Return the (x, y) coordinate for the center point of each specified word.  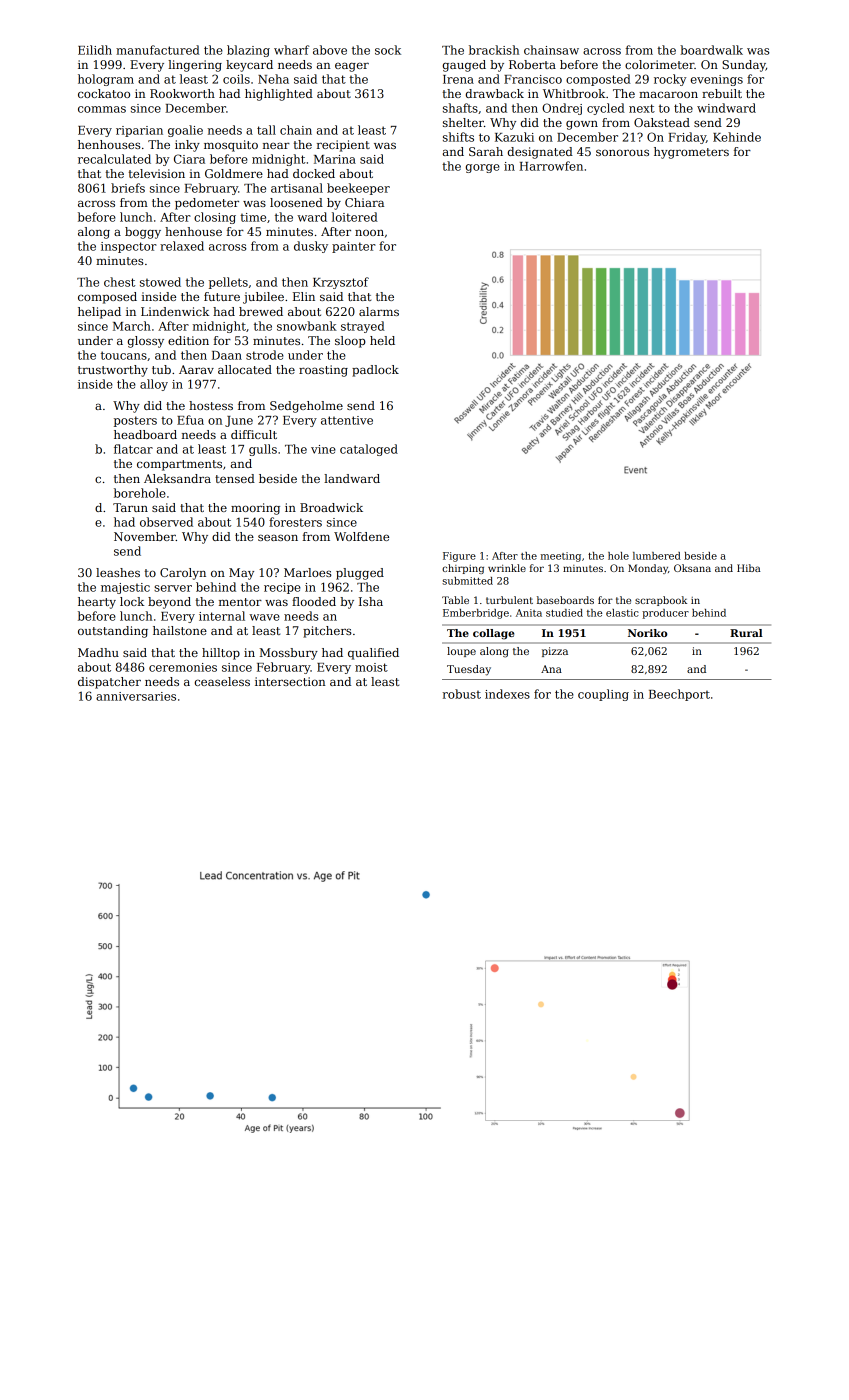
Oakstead (662, 122)
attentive (347, 420)
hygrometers (691, 153)
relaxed (182, 246)
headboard (145, 434)
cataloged (369, 450)
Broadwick (331, 507)
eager (352, 67)
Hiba (749, 568)
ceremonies (183, 667)
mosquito (231, 146)
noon (369, 233)
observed (166, 522)
